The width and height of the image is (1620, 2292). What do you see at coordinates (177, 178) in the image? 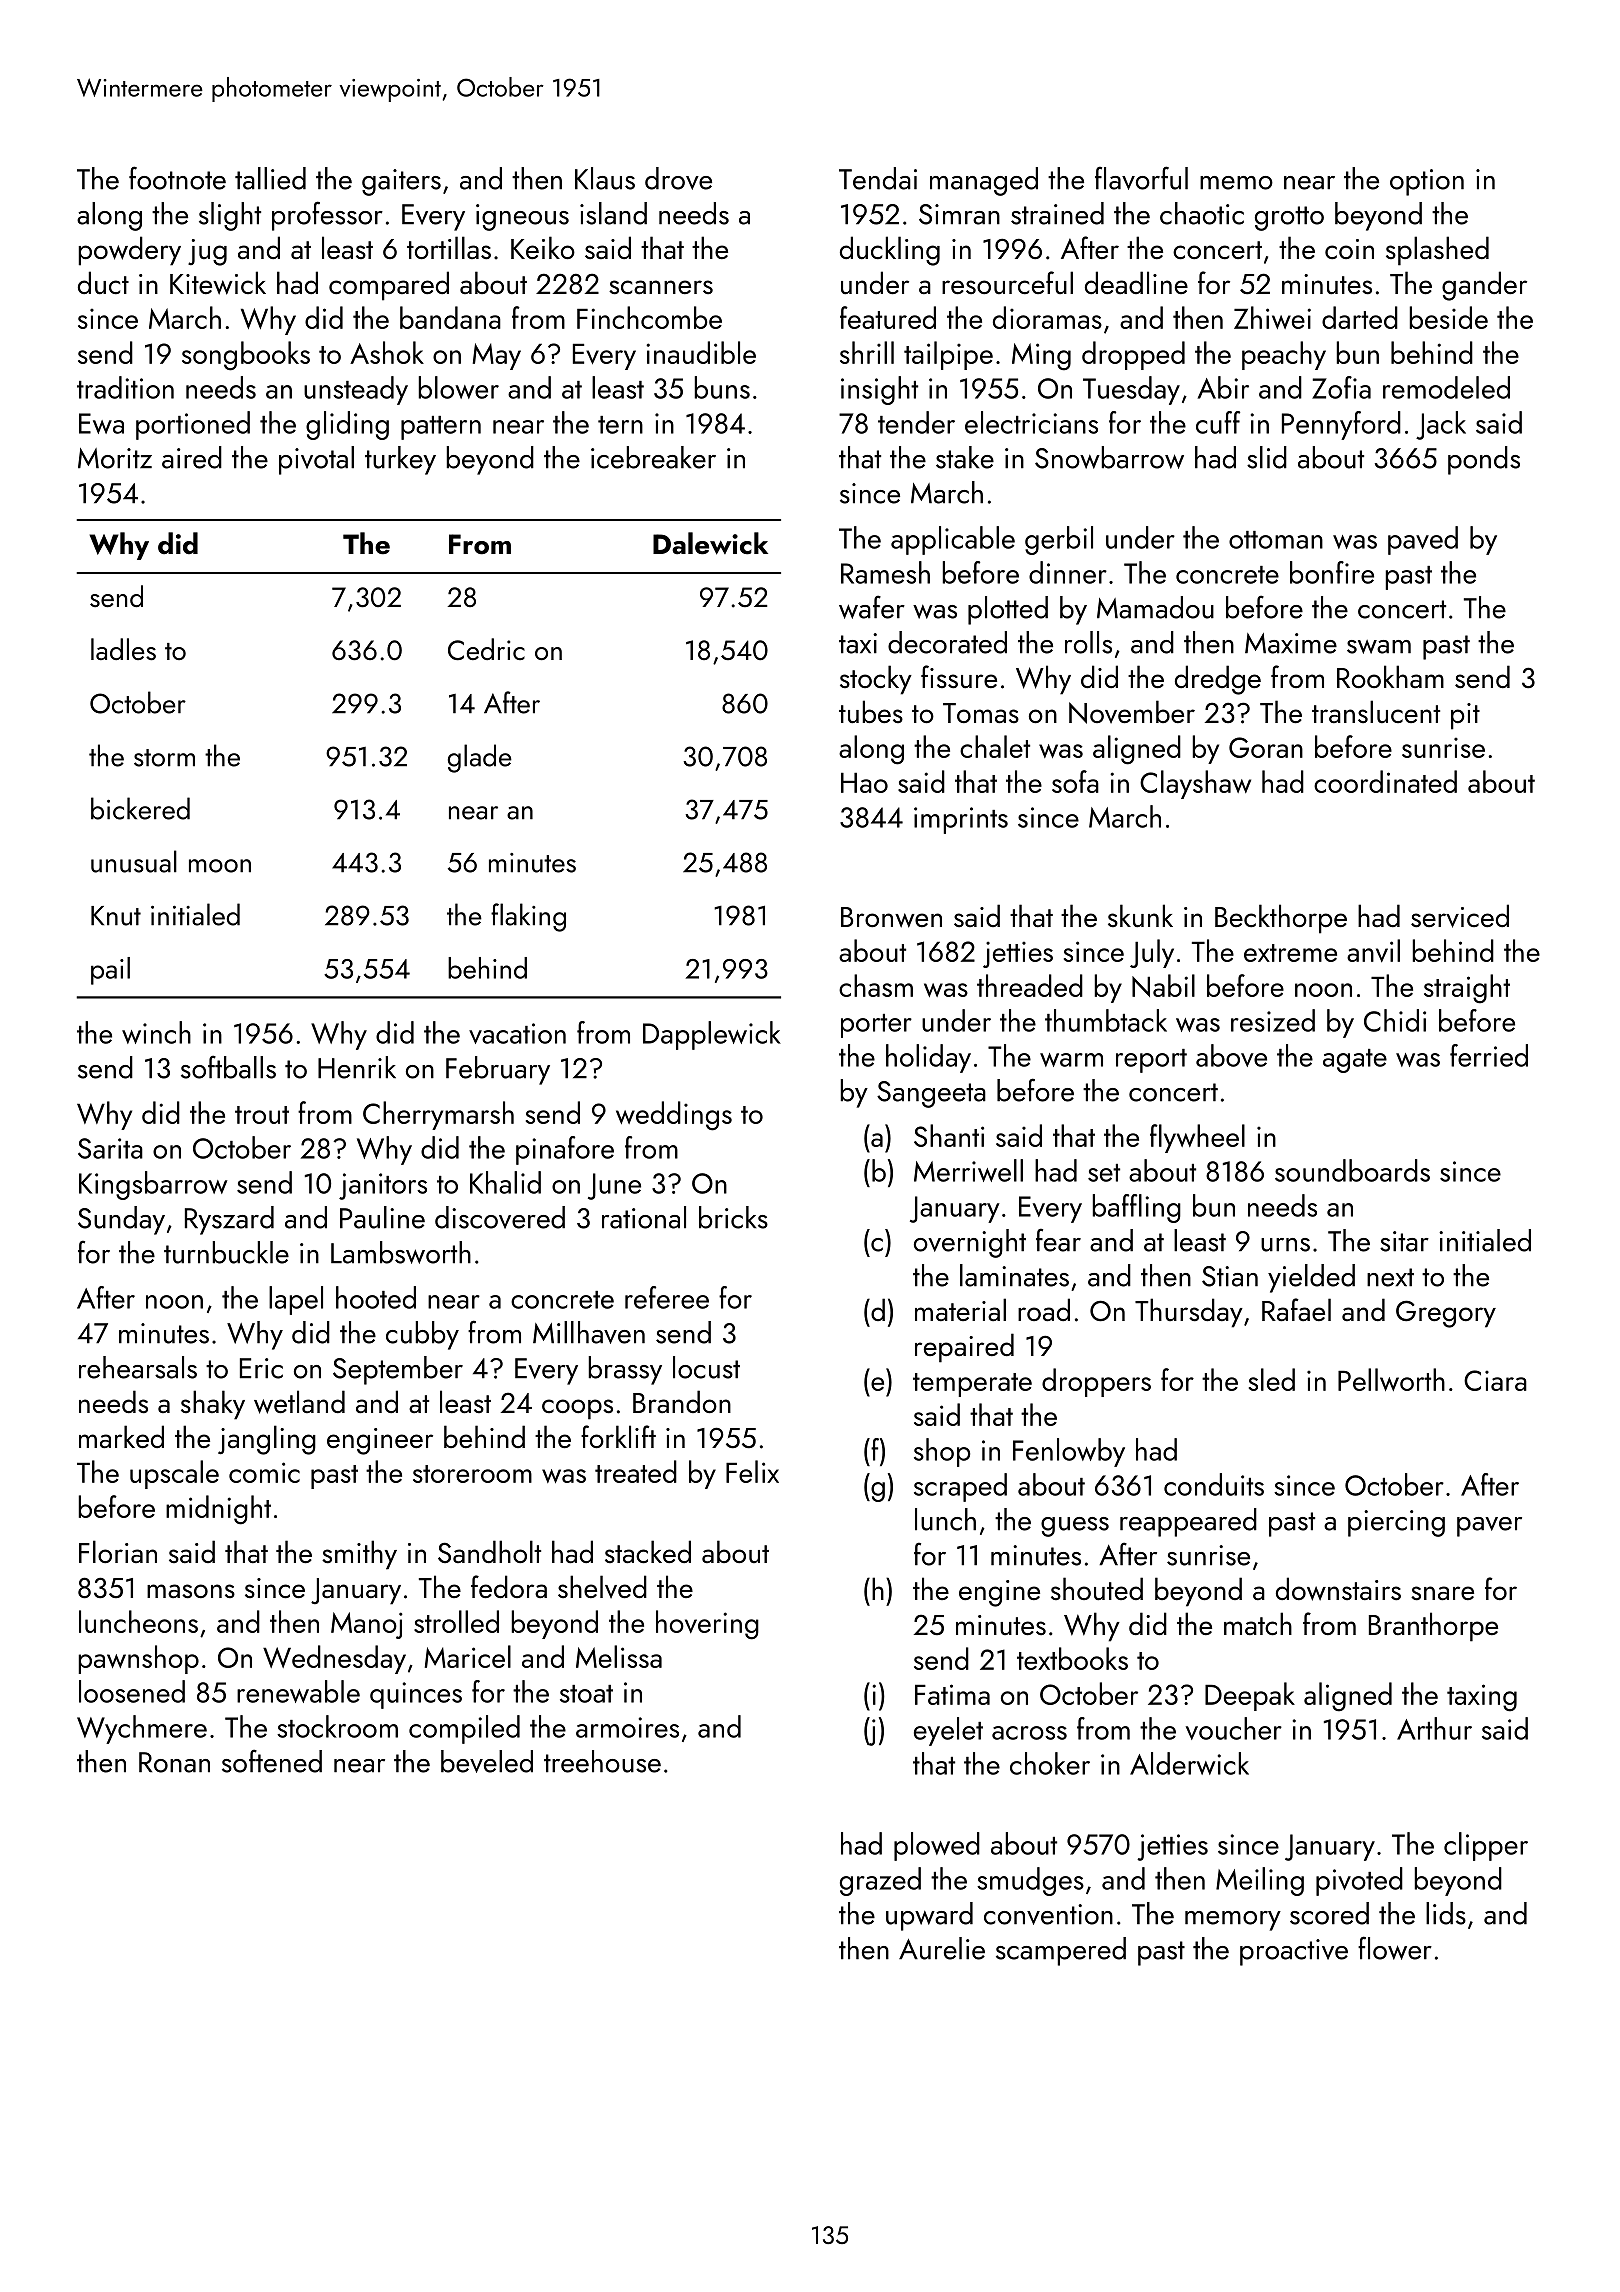
I see `footnote` at bounding box center [177, 178].
